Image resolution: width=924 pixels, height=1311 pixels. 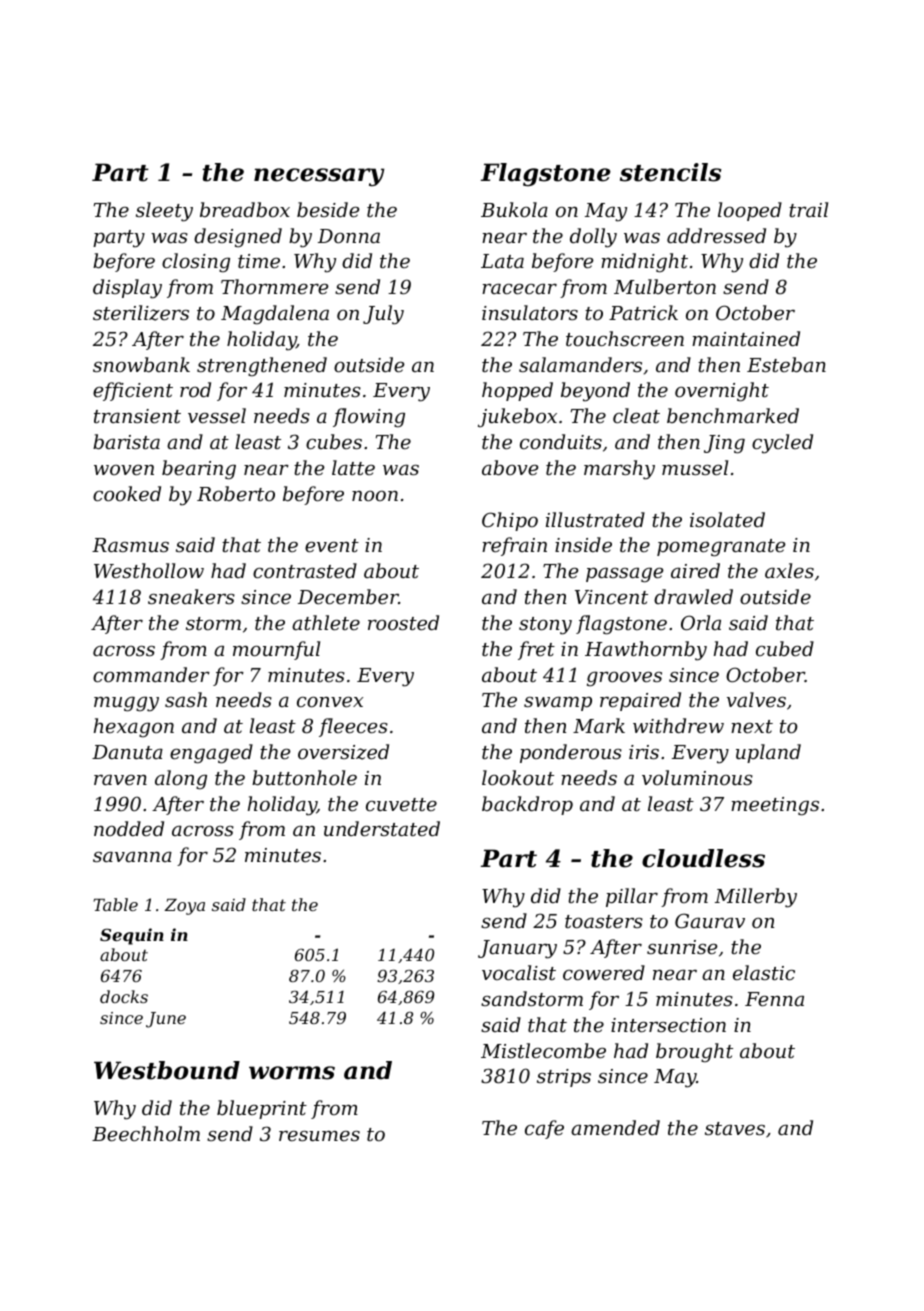 What do you see at coordinates (624, 679) in the image?
I see `grooves` at bounding box center [624, 679].
